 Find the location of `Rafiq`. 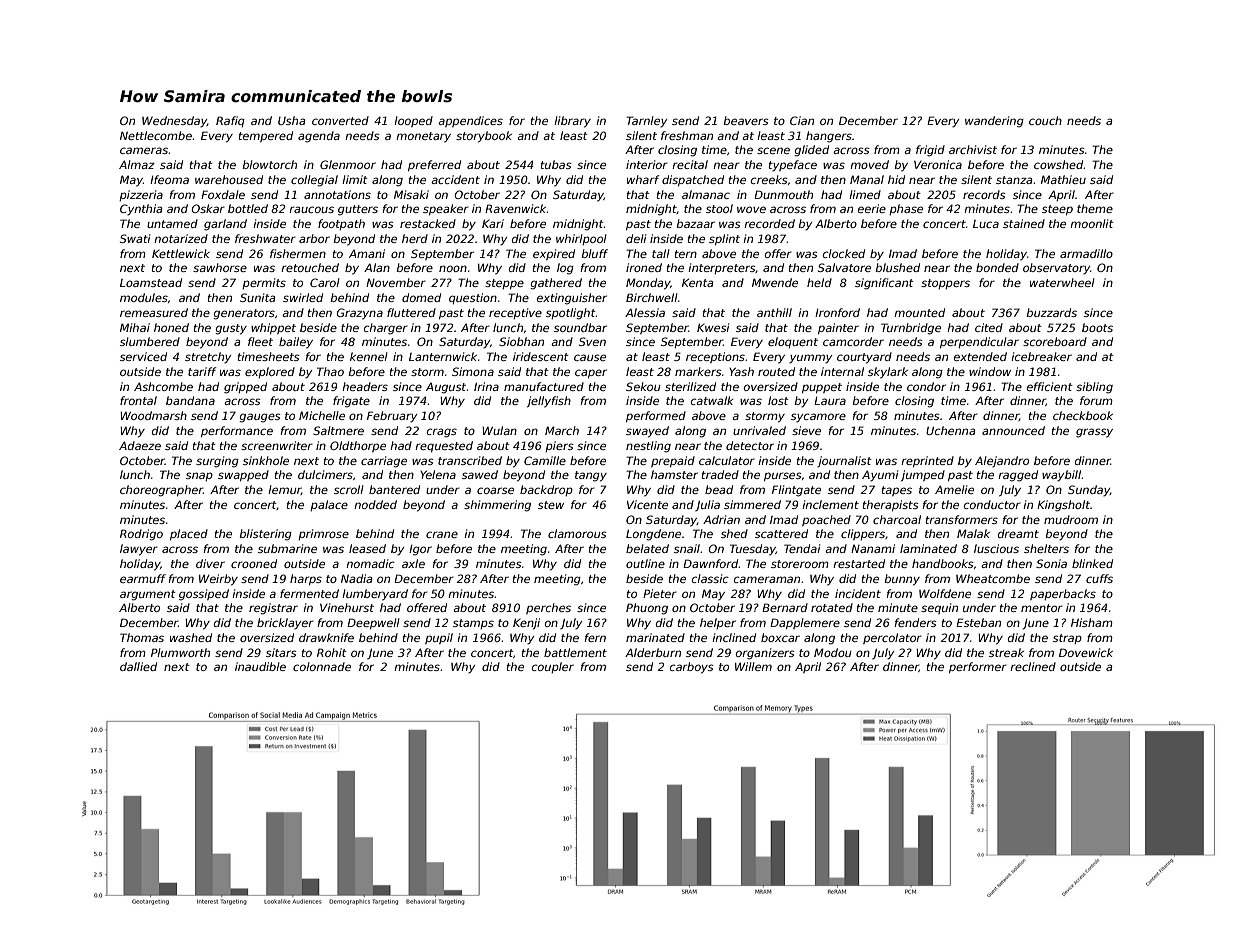

Rafiq is located at coordinates (230, 121).
